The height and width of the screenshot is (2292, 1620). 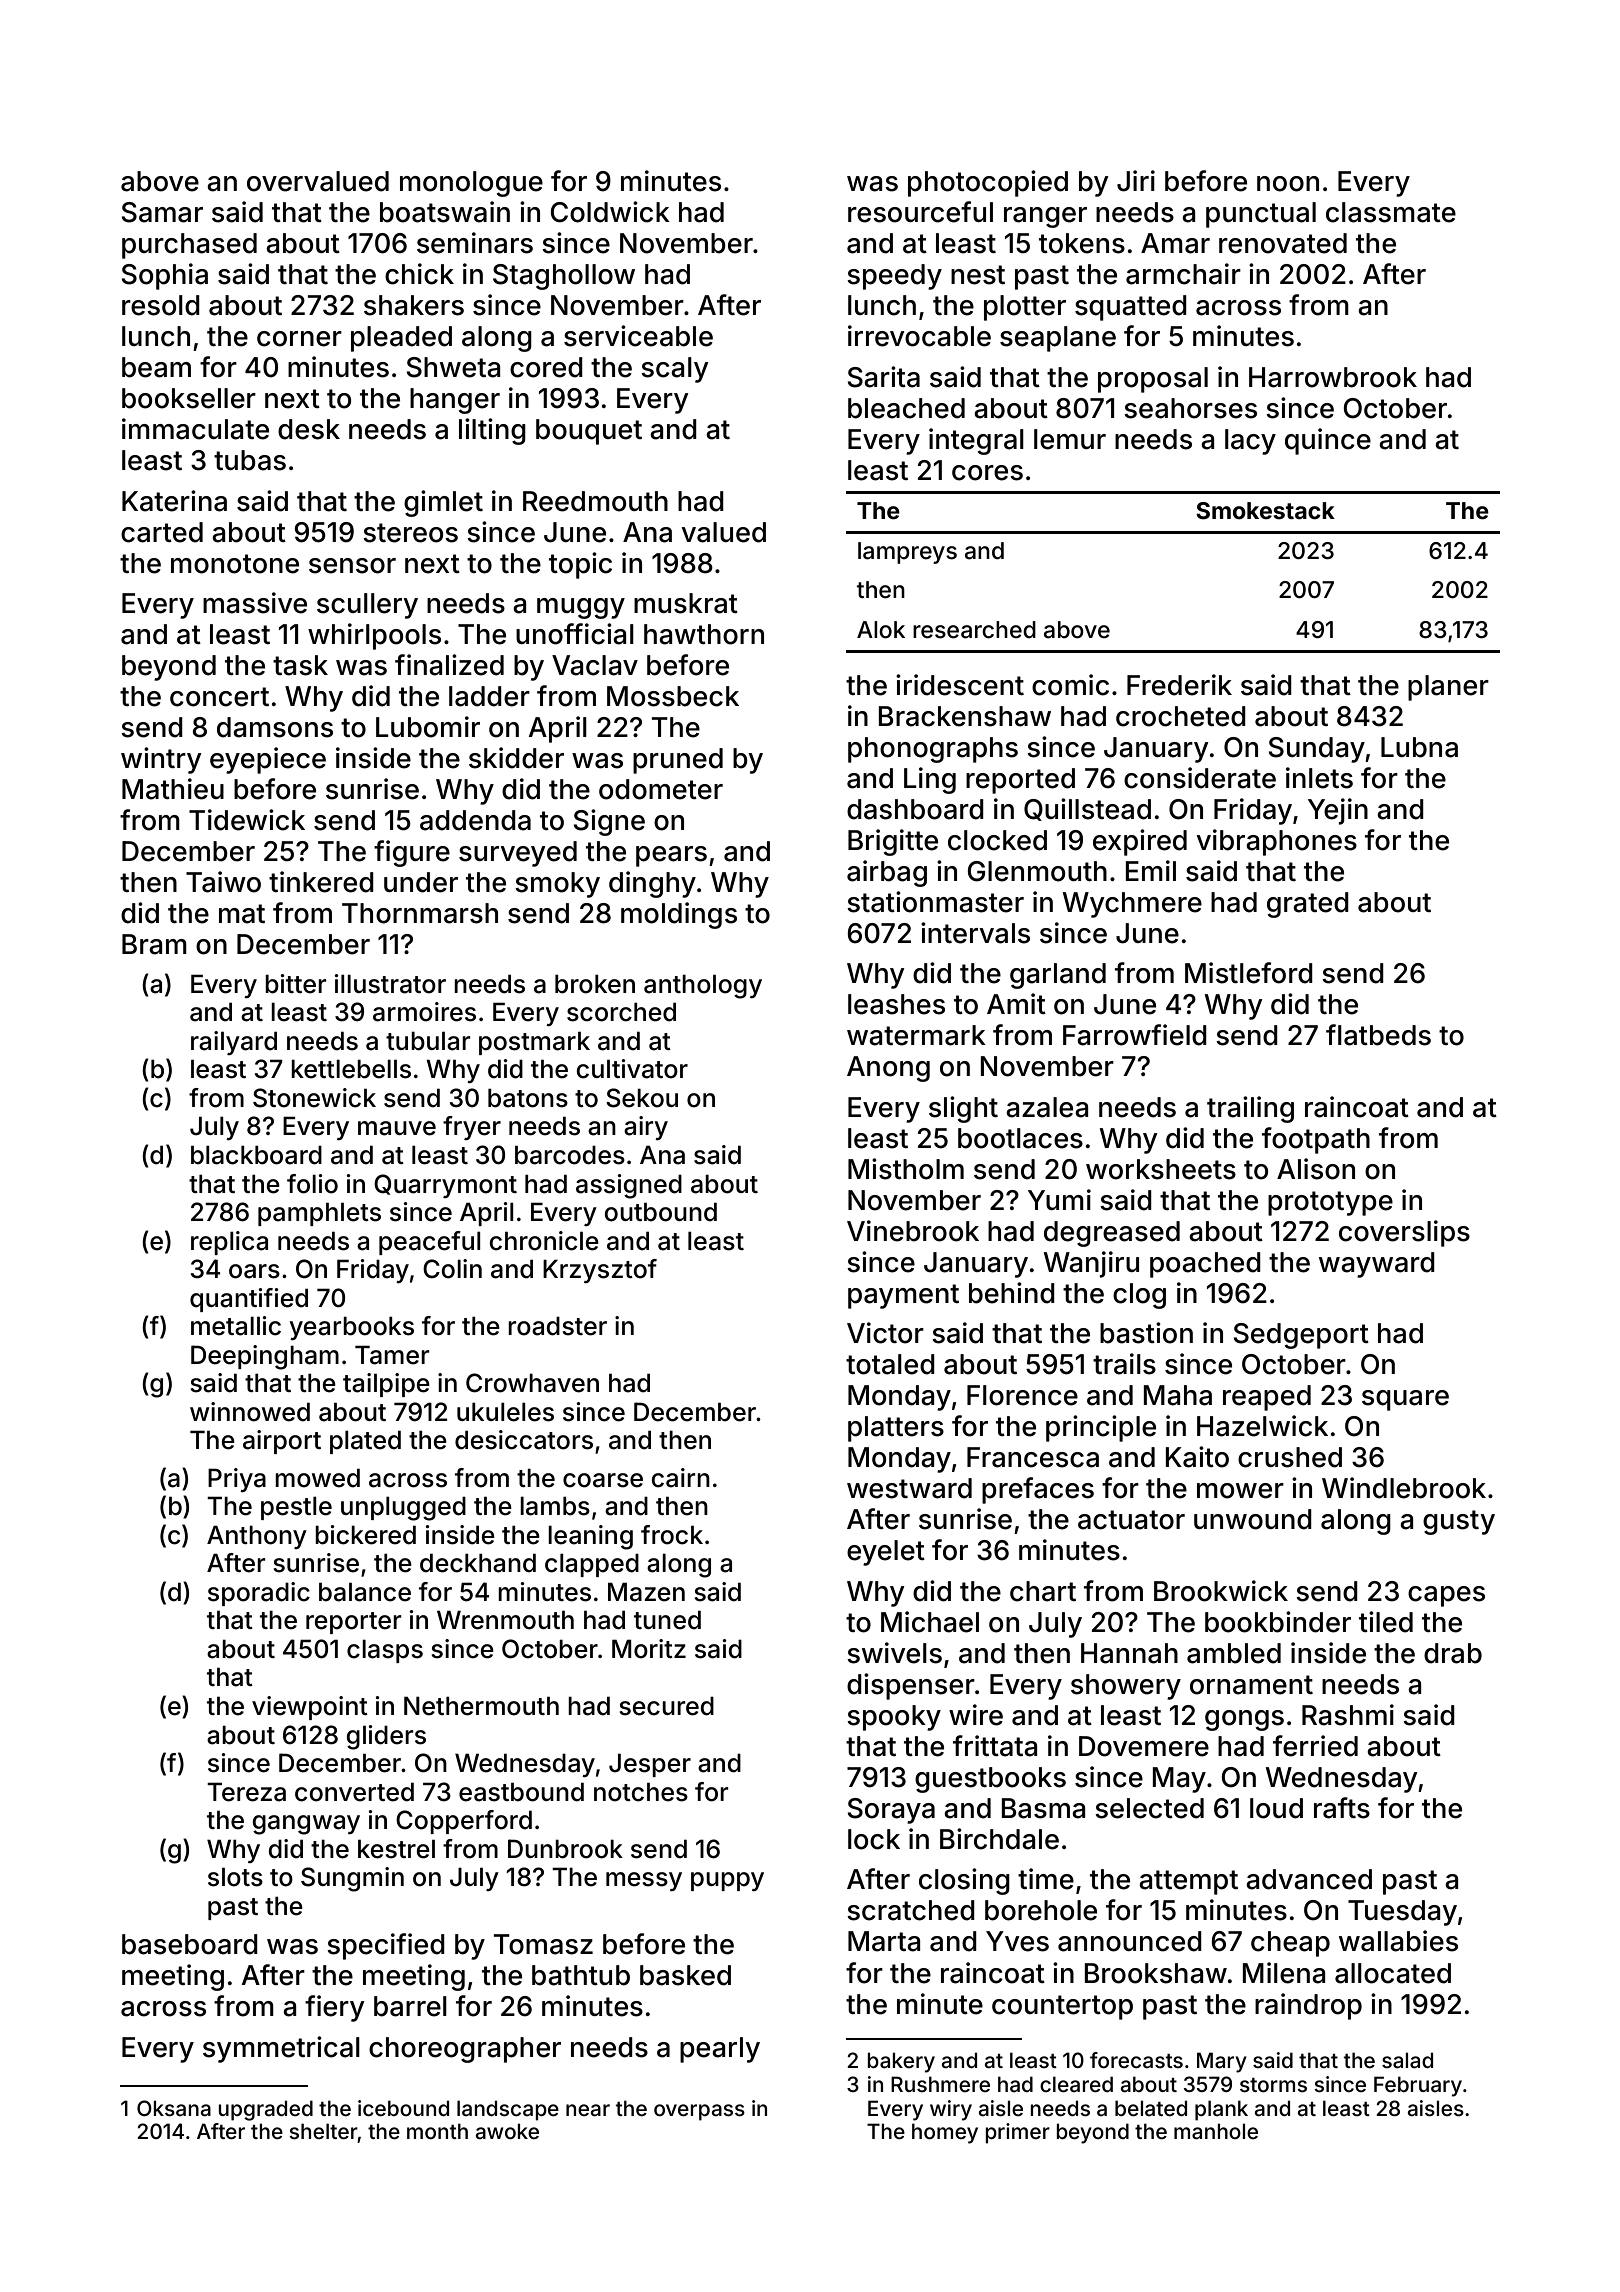 What do you see at coordinates (988, 183) in the screenshot?
I see `photocopied` at bounding box center [988, 183].
